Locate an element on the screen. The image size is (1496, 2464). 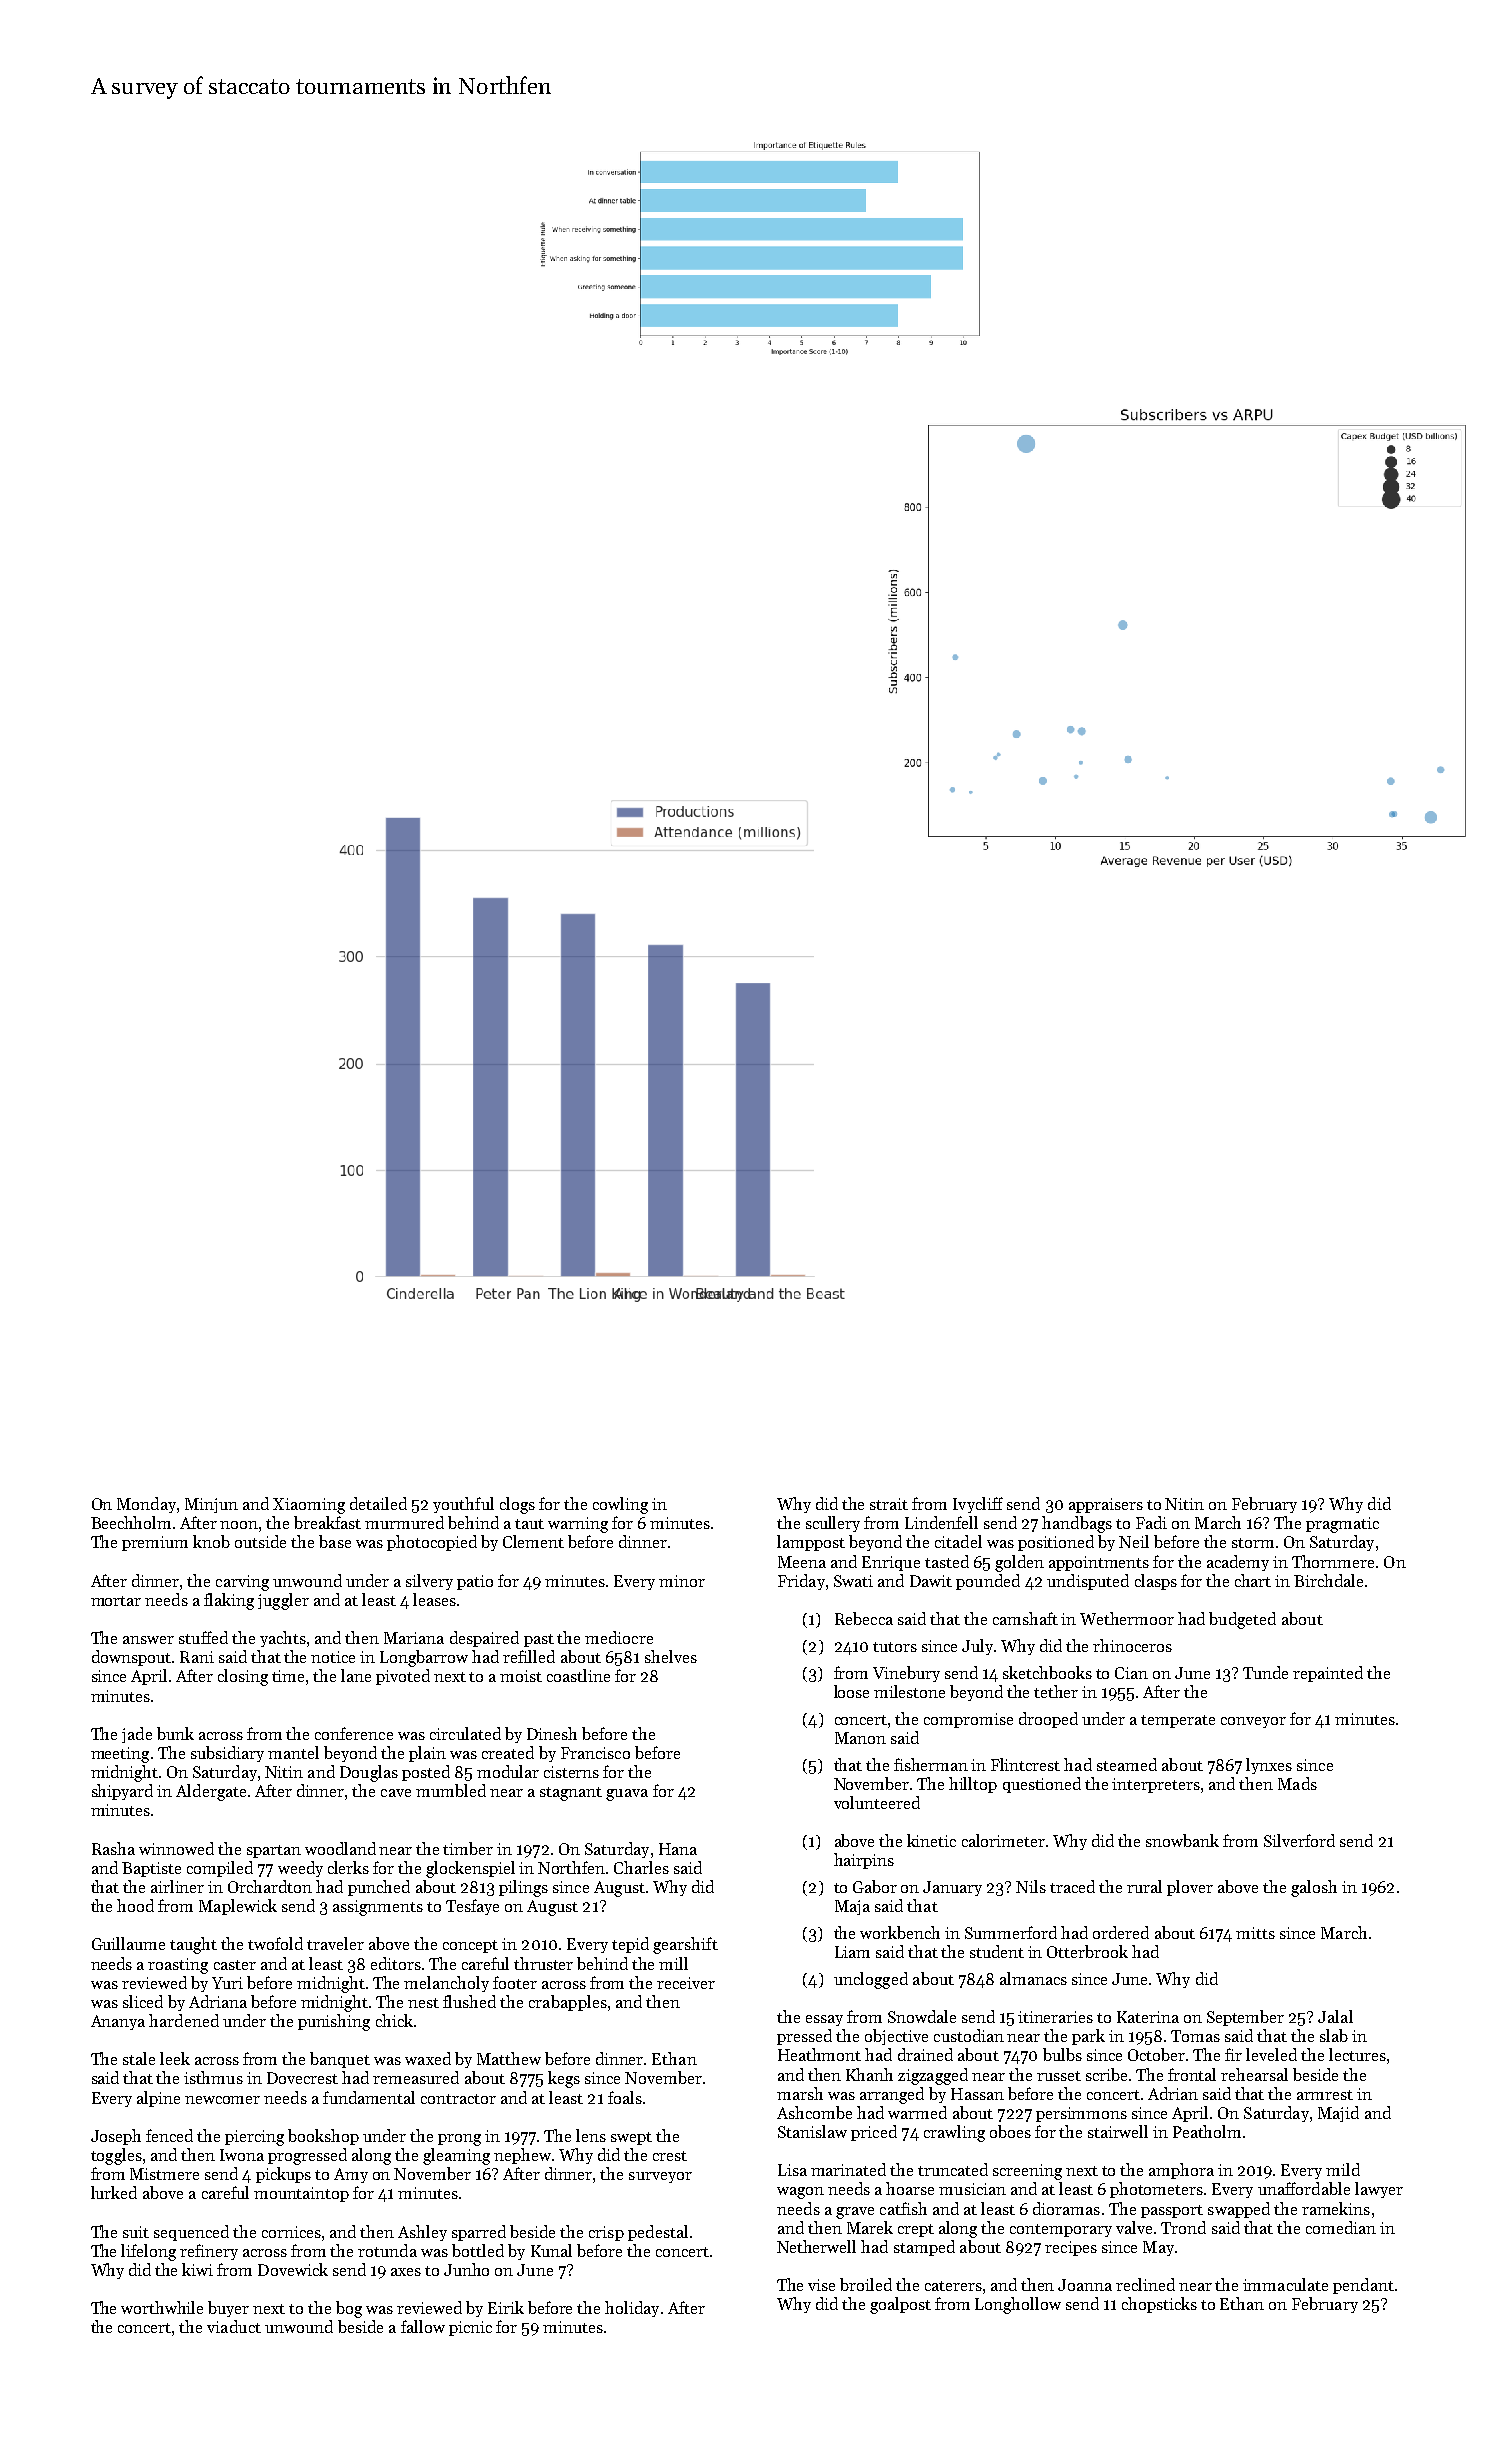
fisherman is located at coordinates (931, 1764).
